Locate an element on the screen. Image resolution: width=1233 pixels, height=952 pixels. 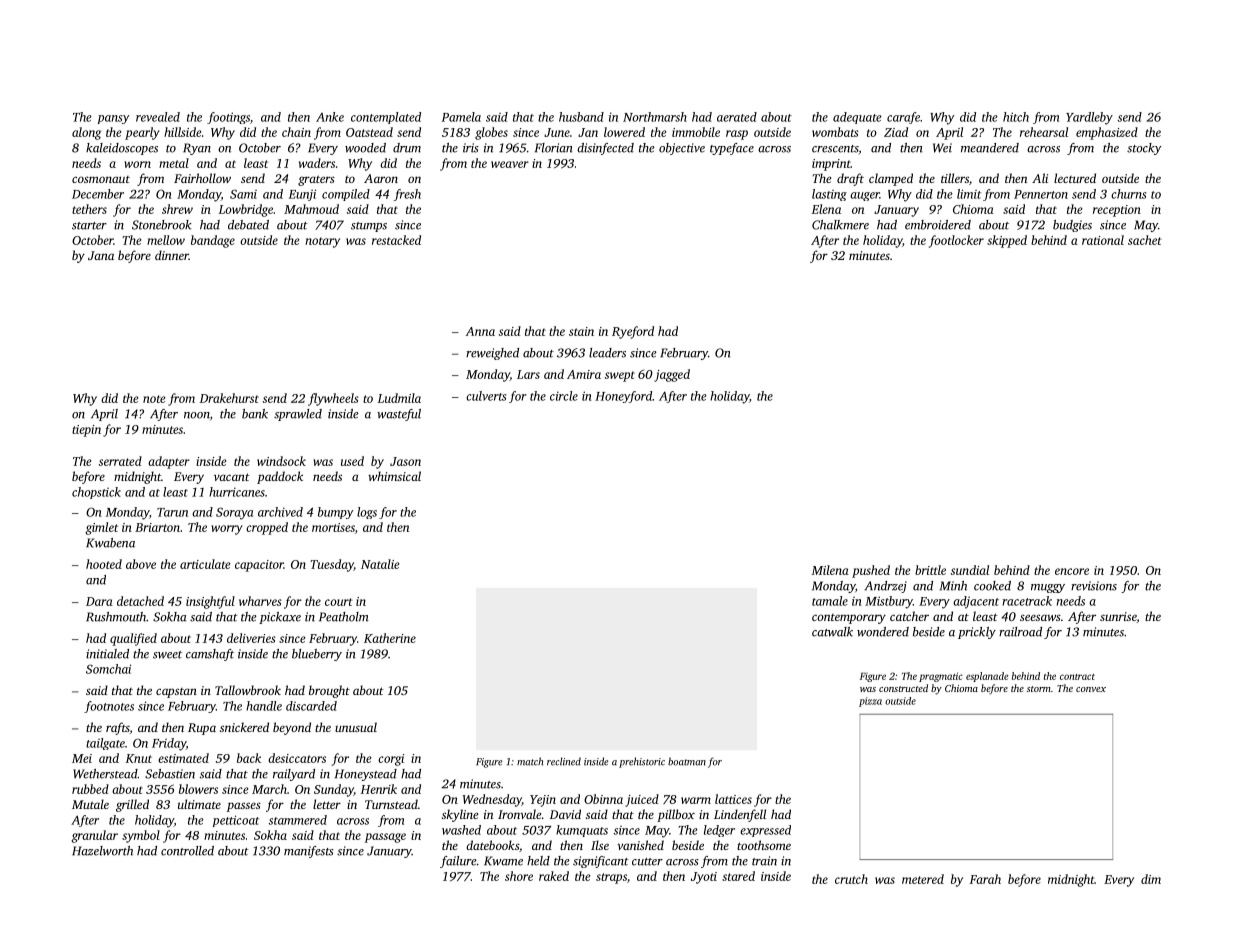
storm is located at coordinates (1039, 689).
